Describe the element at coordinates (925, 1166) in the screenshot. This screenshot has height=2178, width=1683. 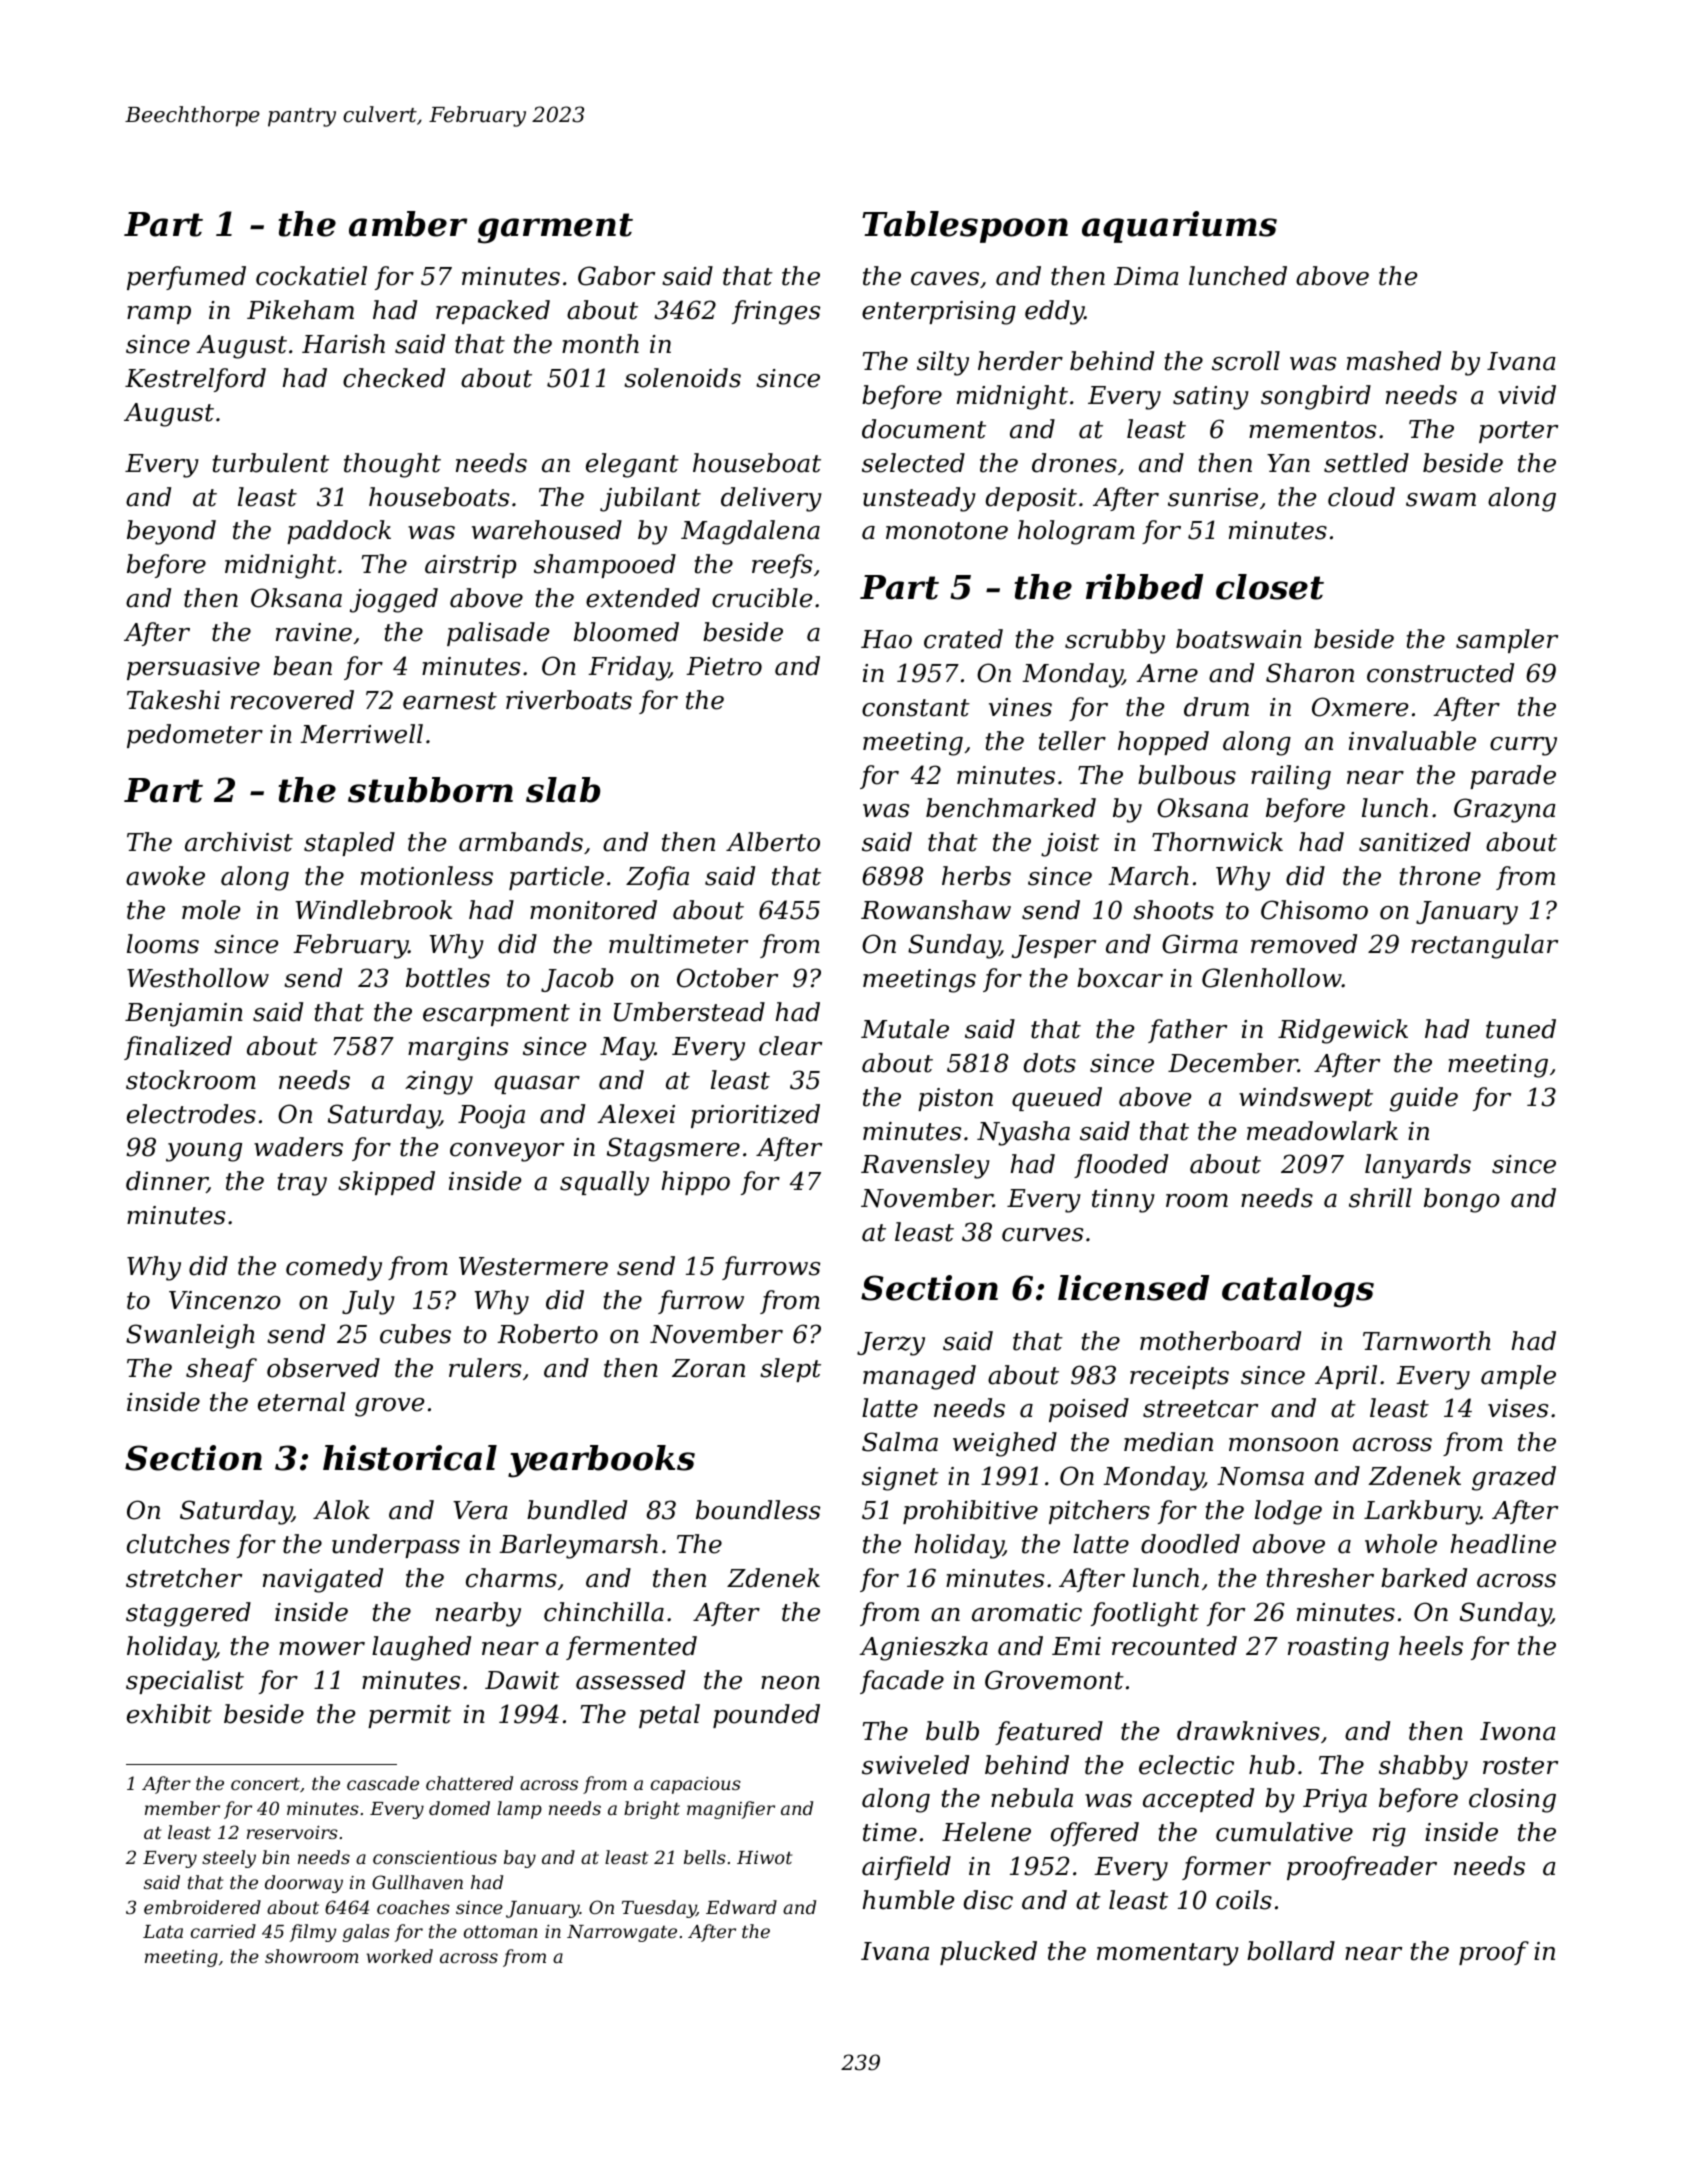
I see `Ravensley` at that location.
